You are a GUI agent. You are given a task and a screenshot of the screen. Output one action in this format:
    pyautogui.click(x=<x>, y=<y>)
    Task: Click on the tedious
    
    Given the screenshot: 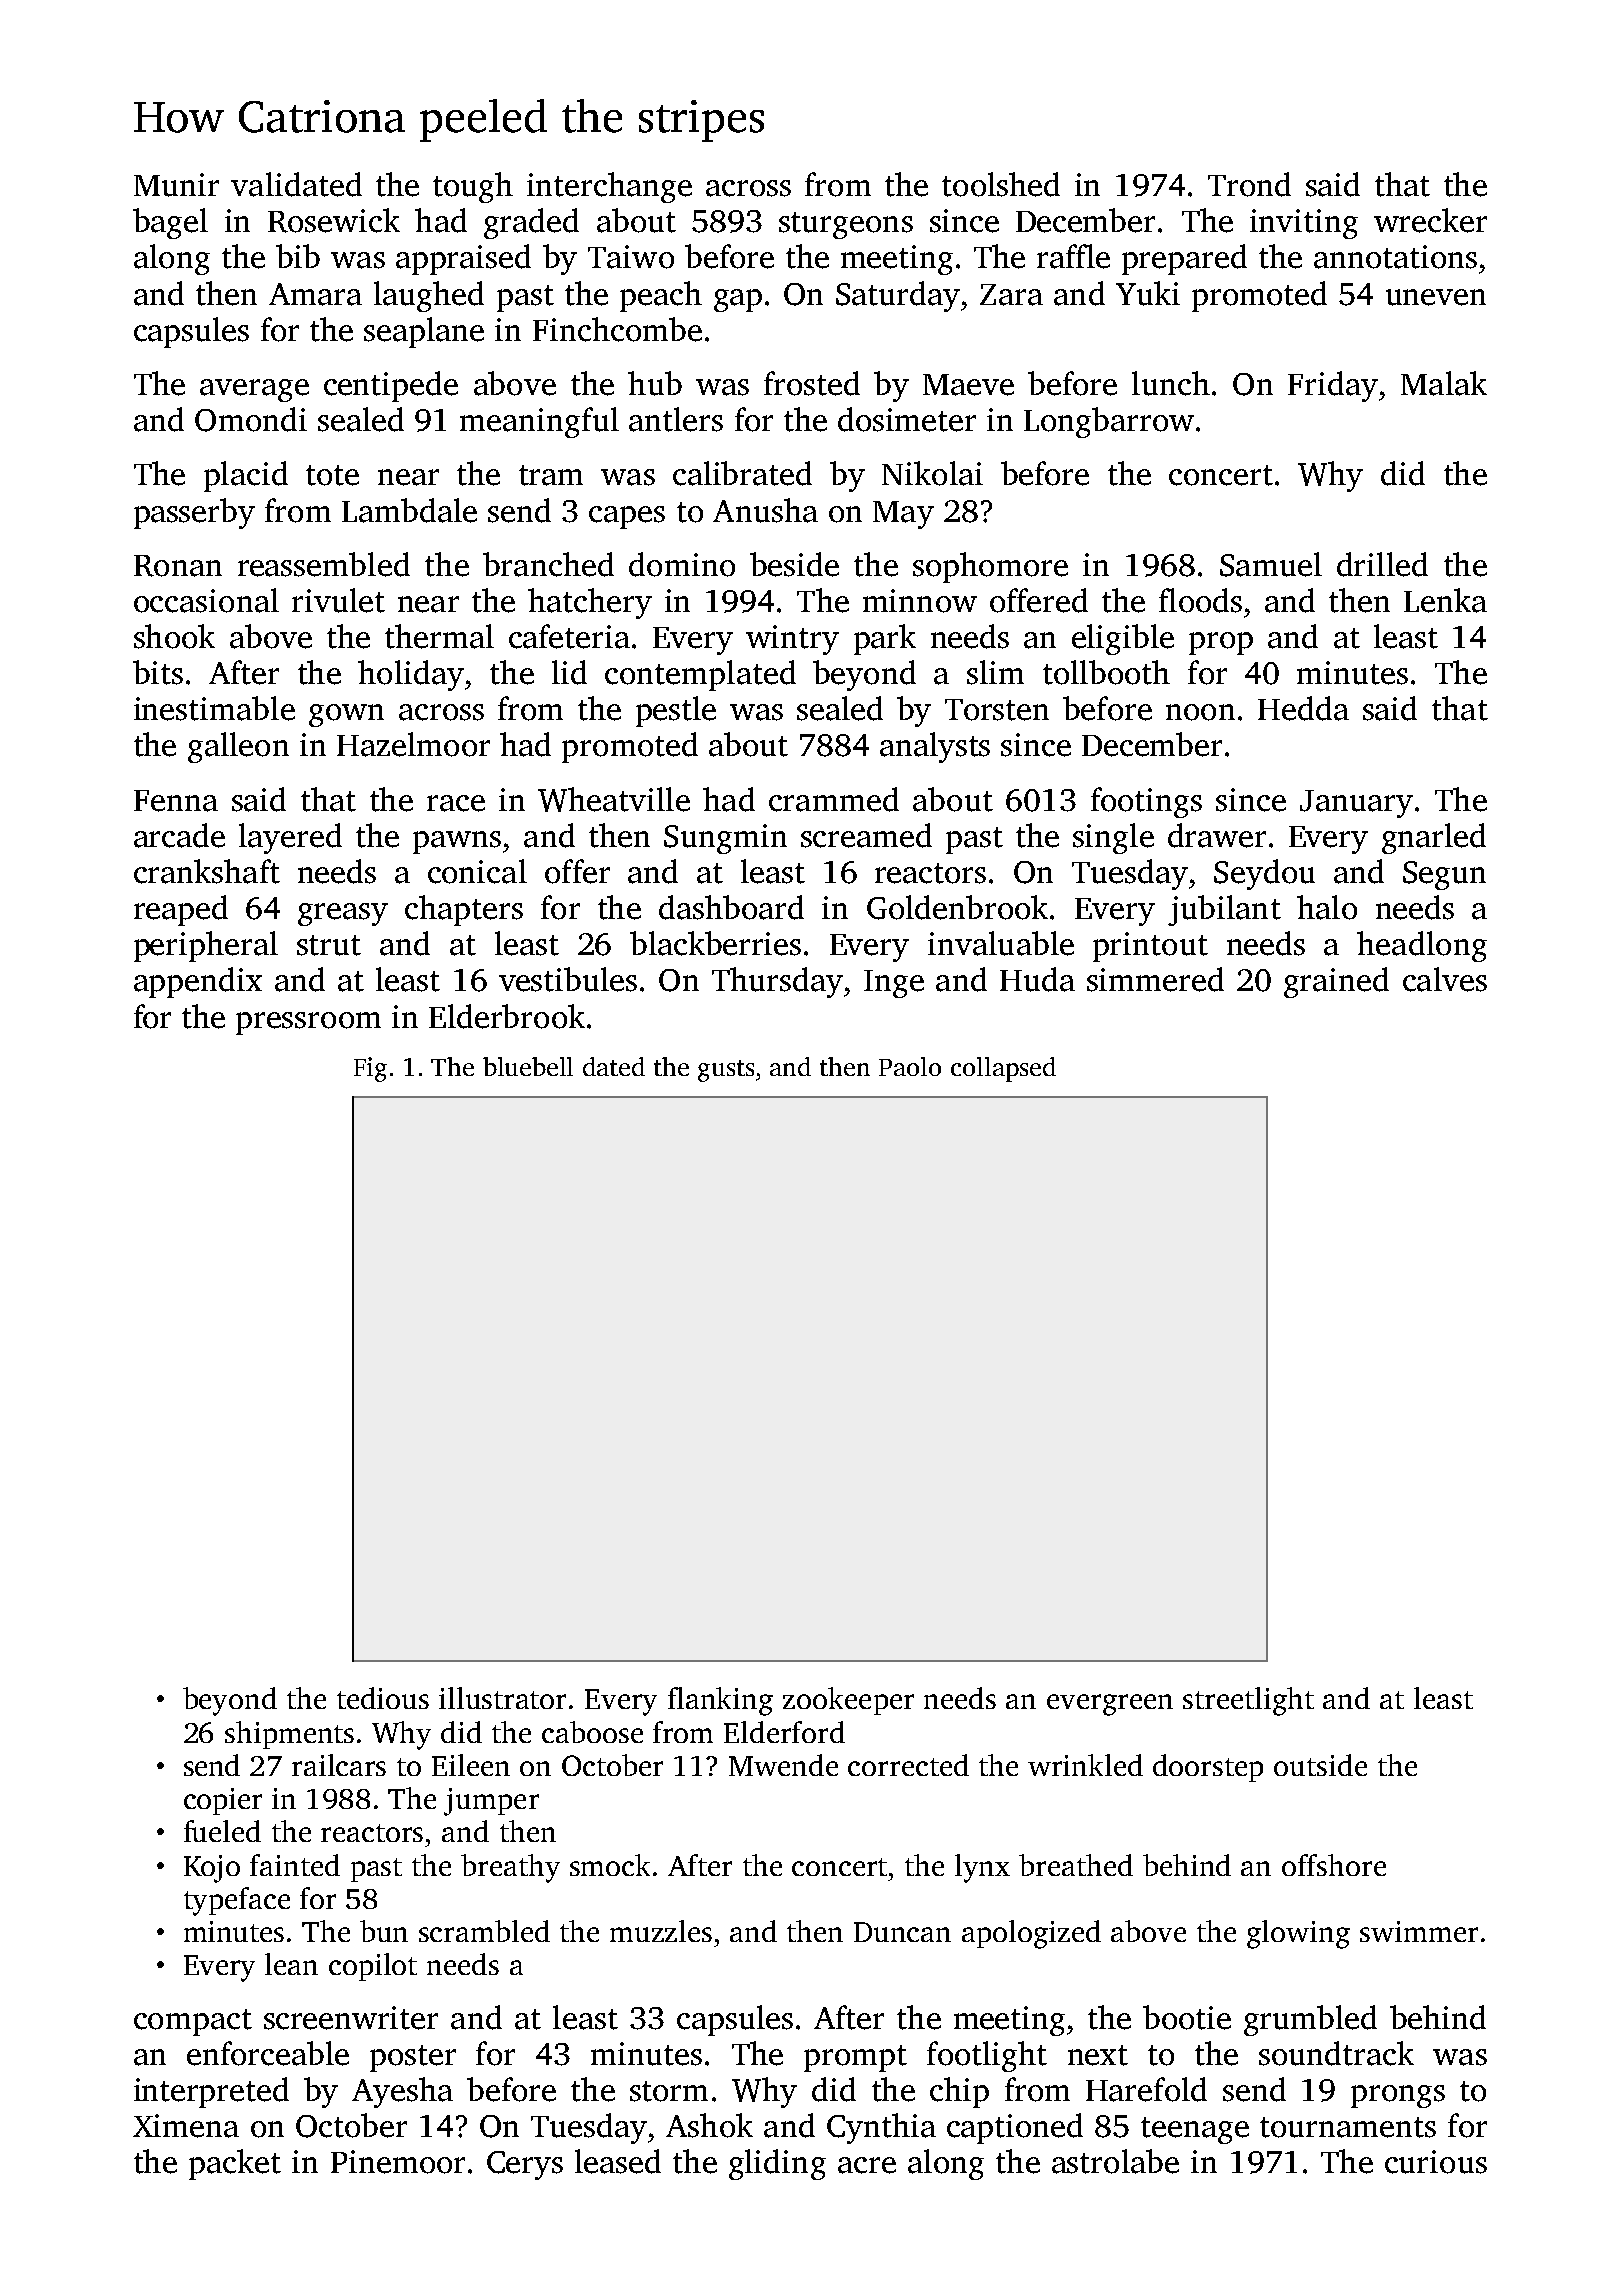 What is the action you would take?
    pyautogui.click(x=383, y=1698)
